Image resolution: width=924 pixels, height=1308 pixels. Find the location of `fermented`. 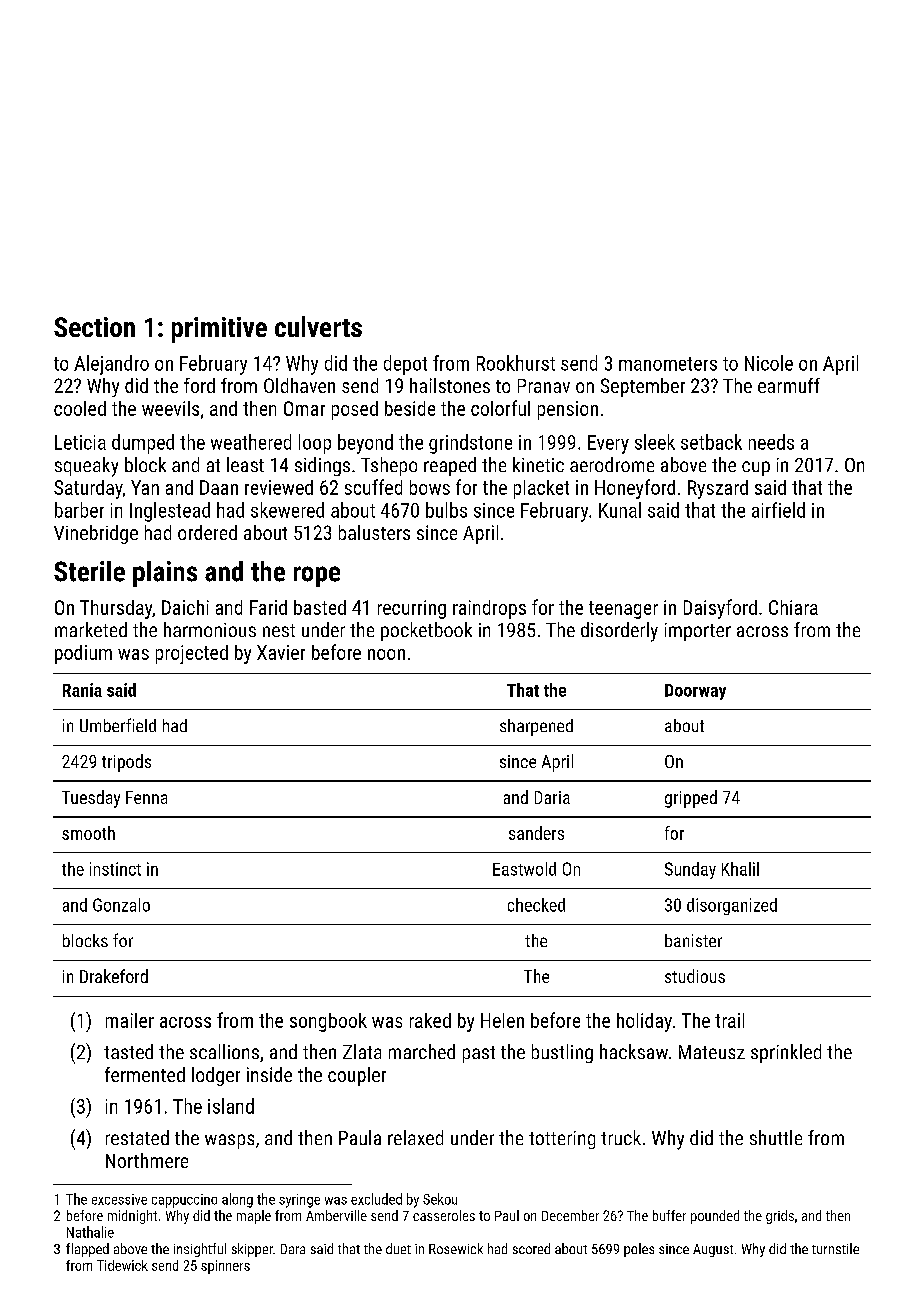

fermented is located at coordinates (145, 1074).
